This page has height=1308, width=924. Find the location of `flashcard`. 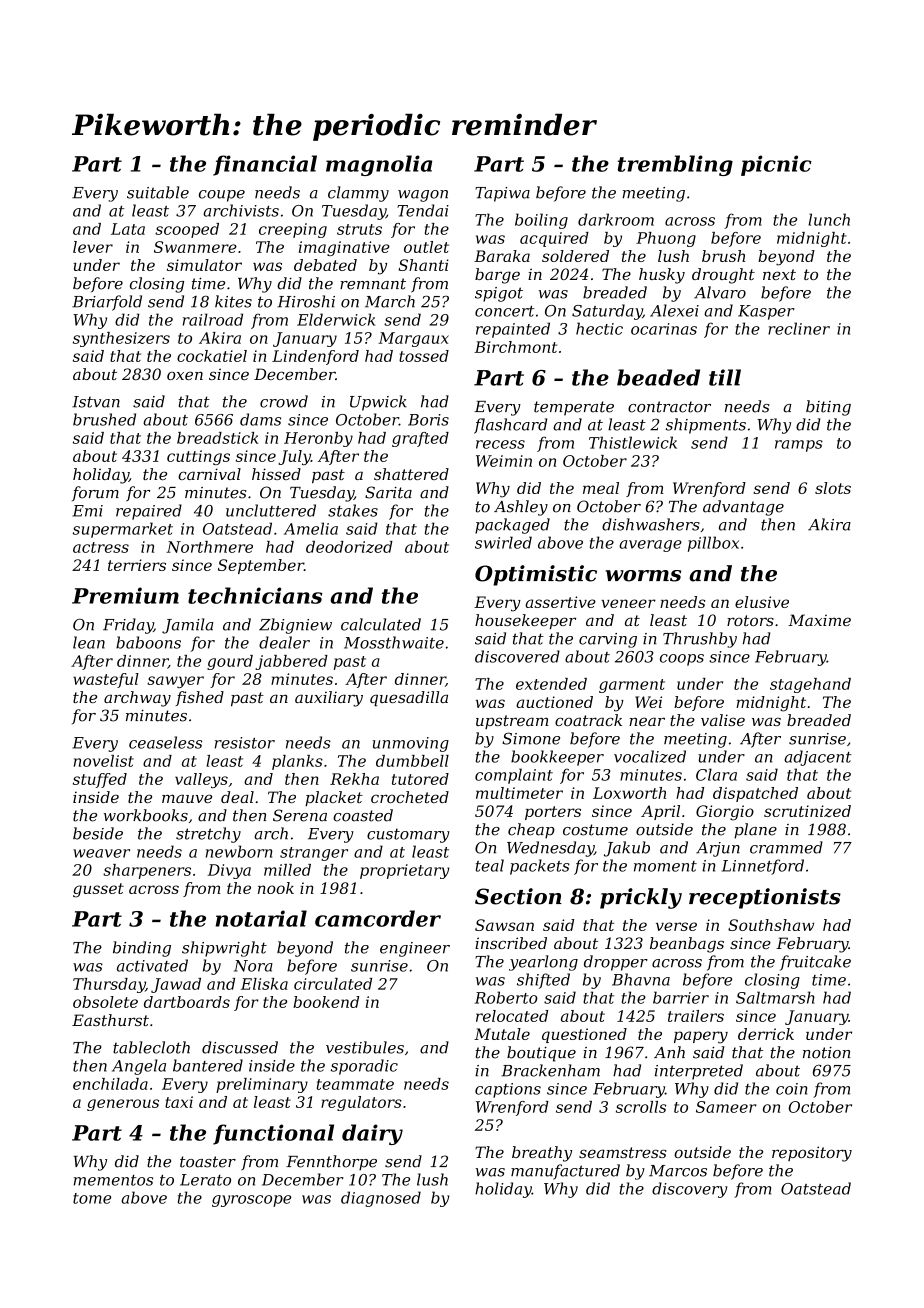

flashcard is located at coordinates (510, 426).
